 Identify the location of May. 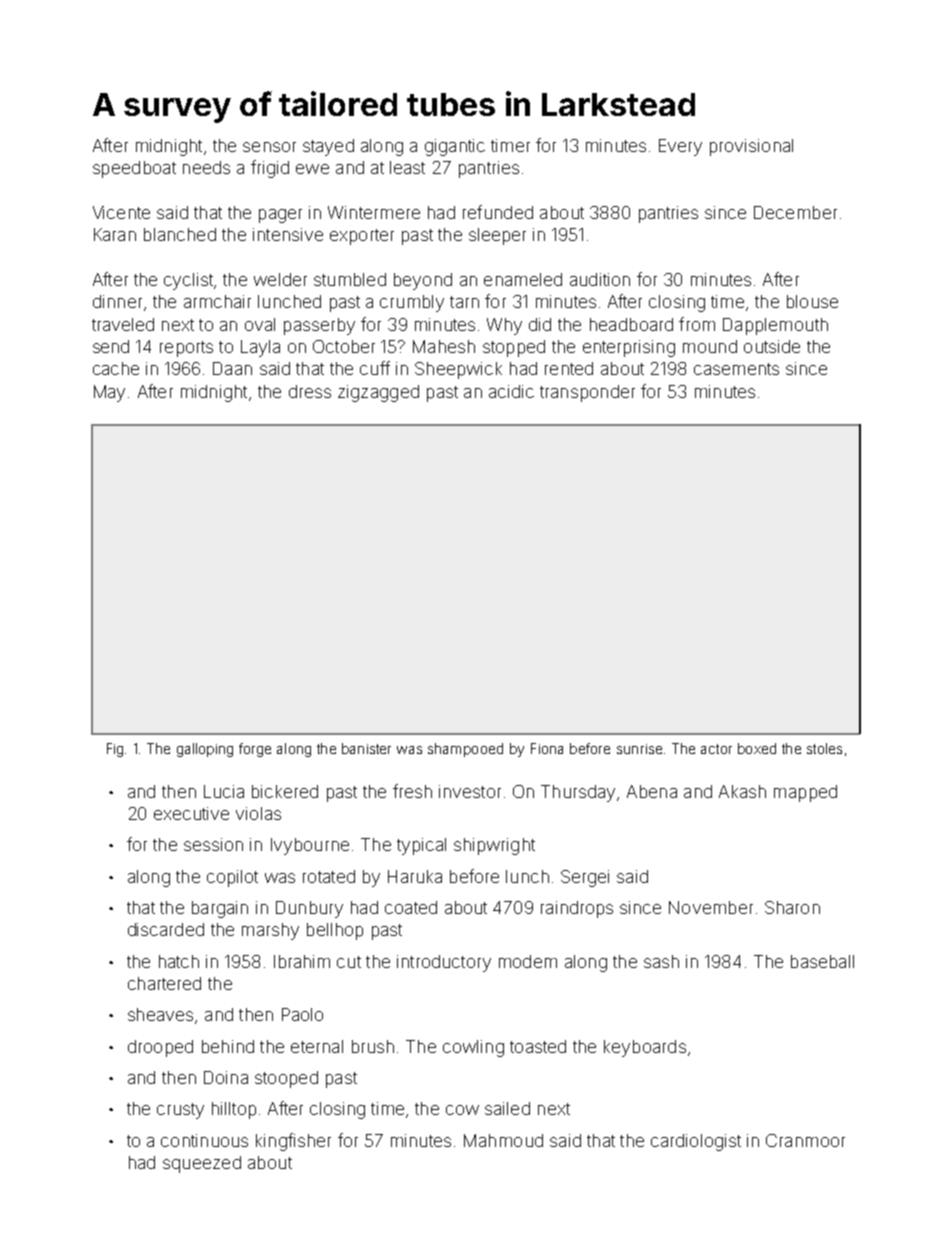
(109, 393).
